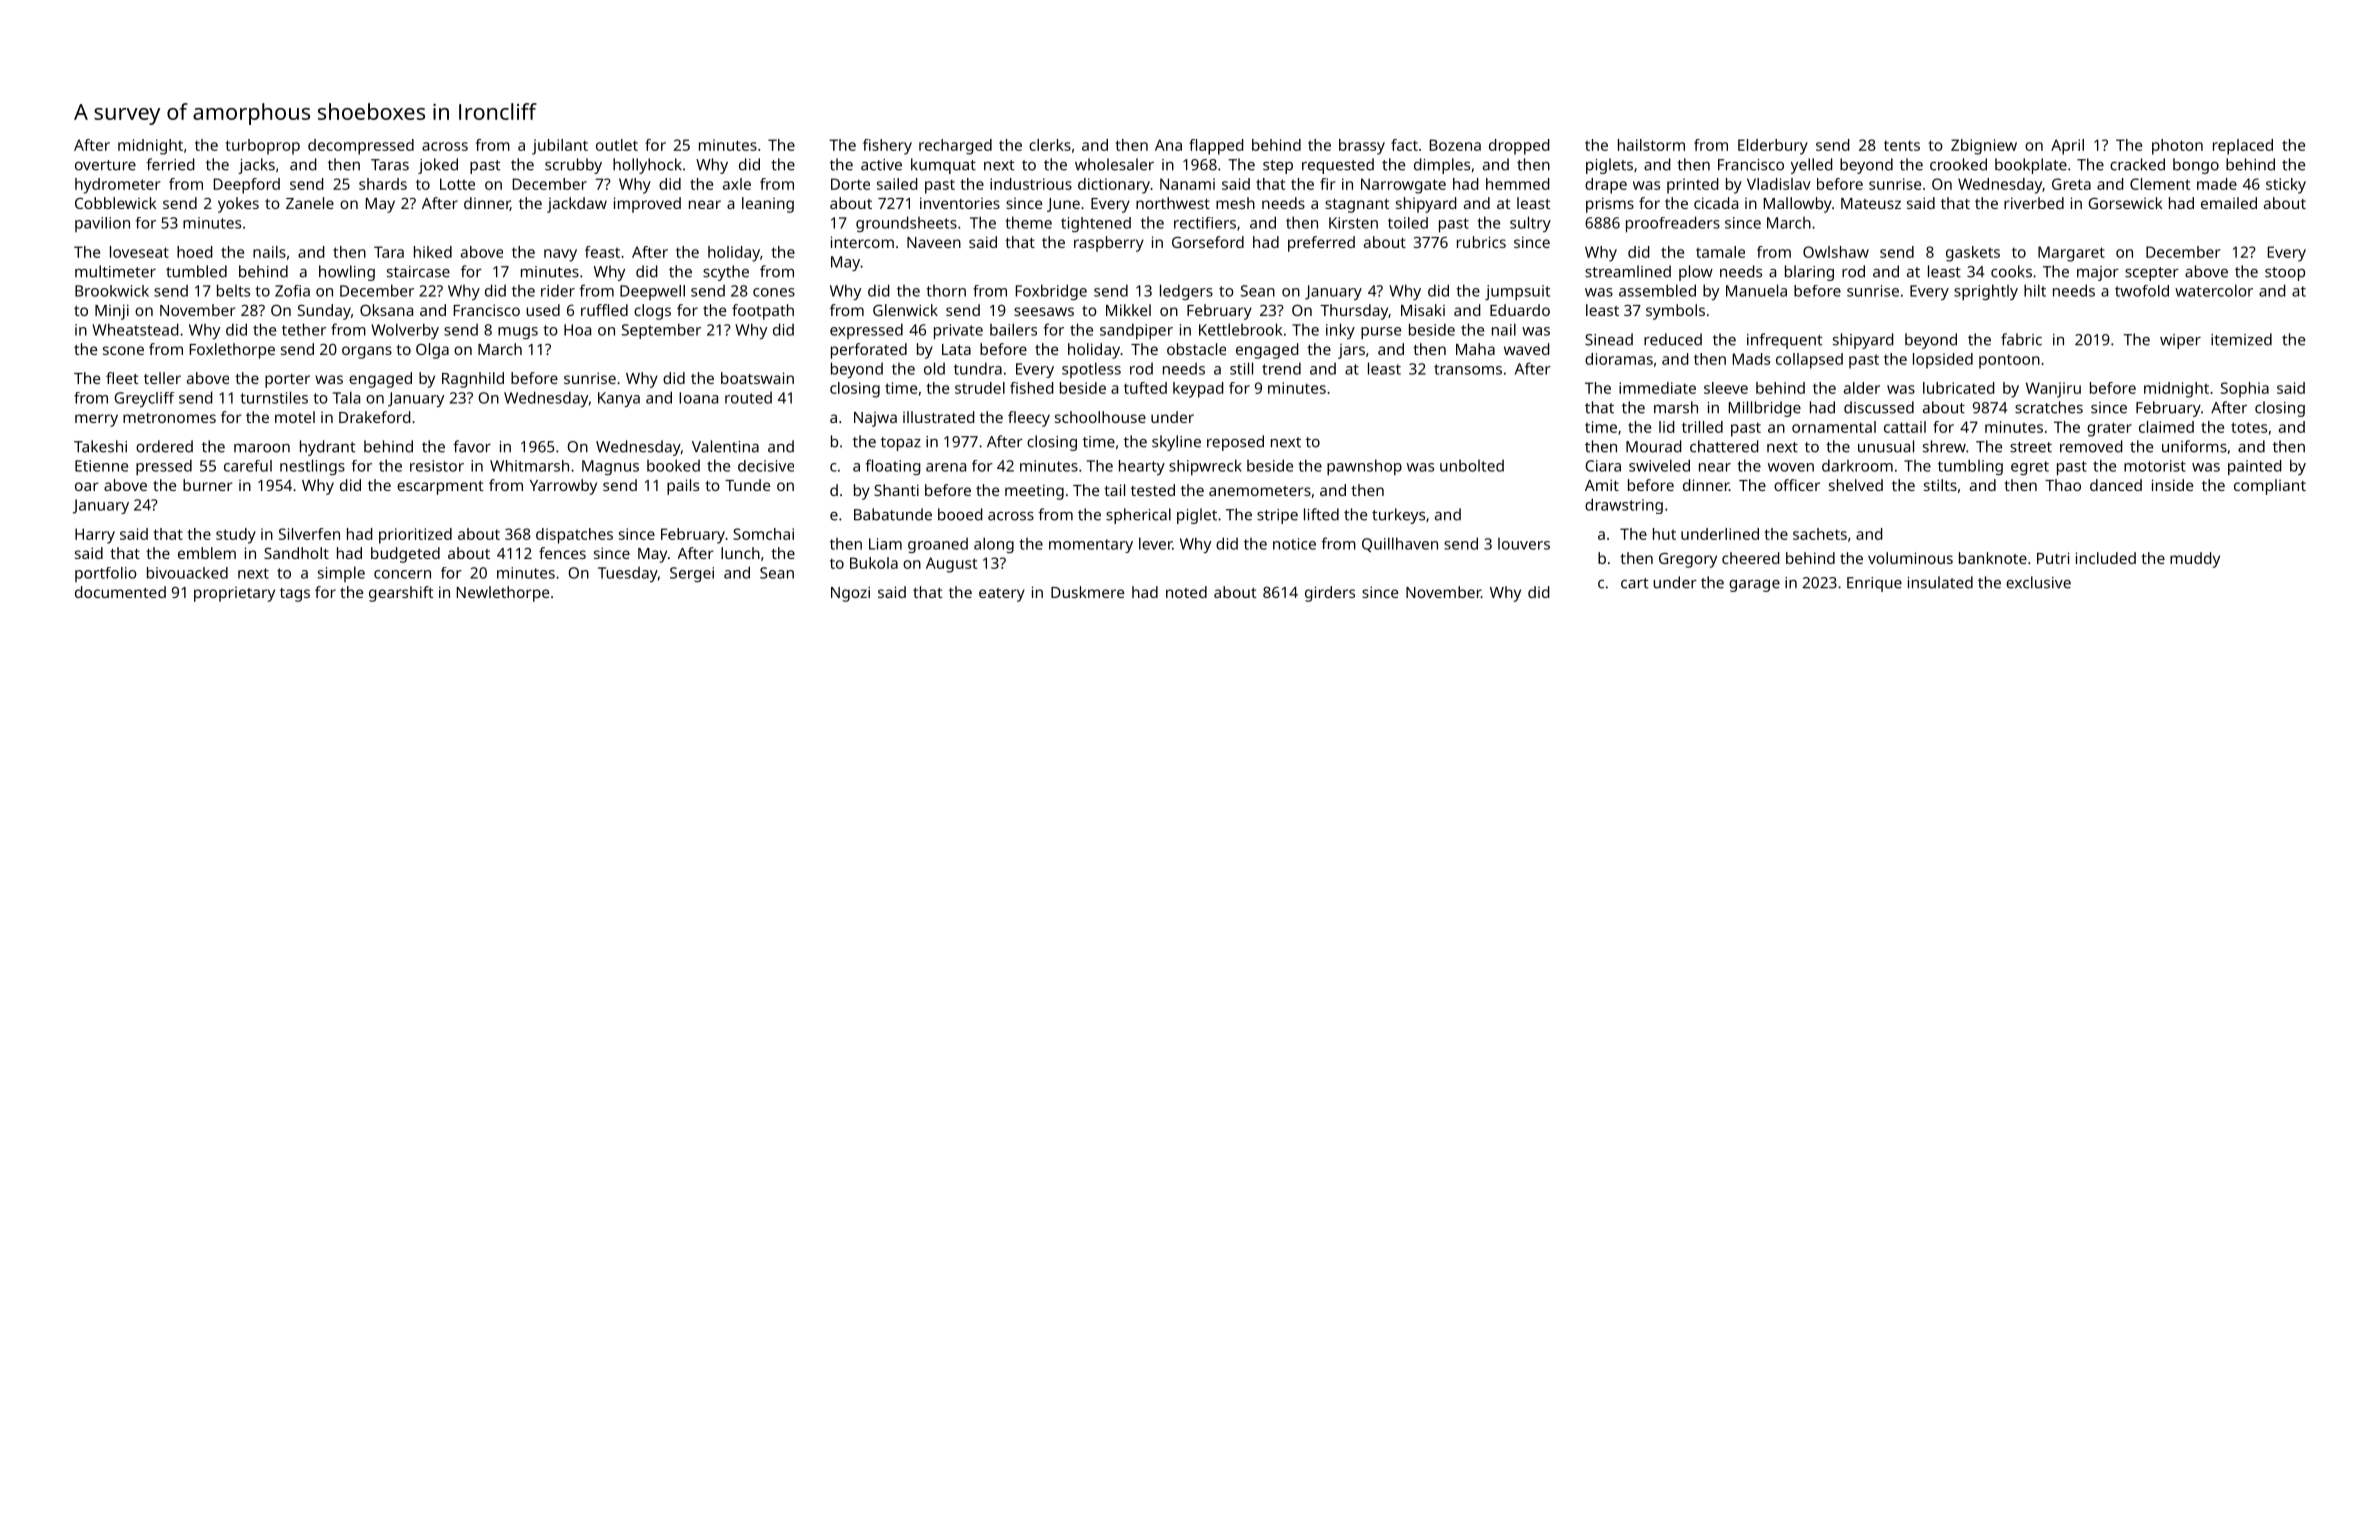 The height and width of the screenshot is (1540, 2380). I want to click on trend, so click(1281, 368).
